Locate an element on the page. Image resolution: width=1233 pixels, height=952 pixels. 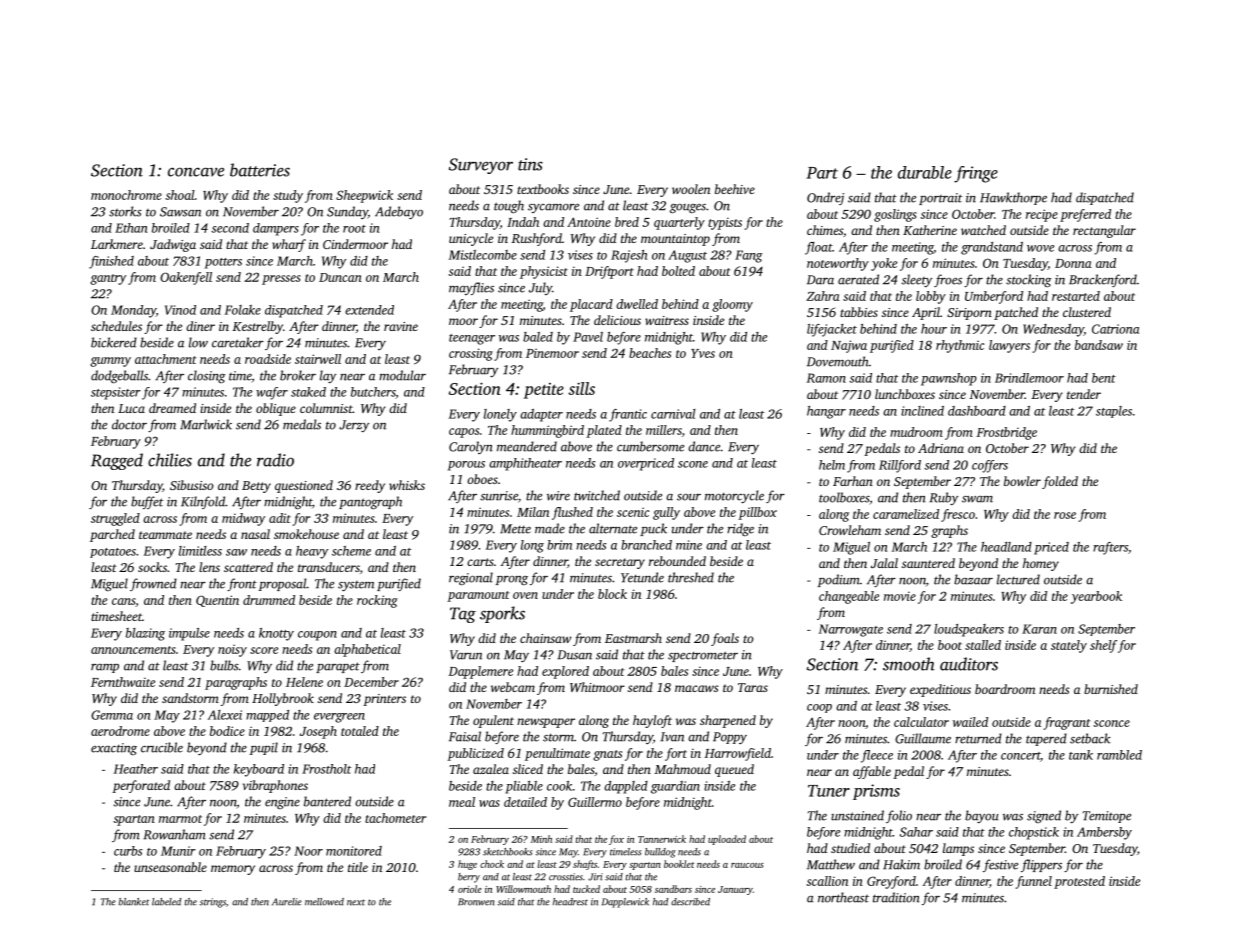
Catriona is located at coordinates (1115, 329).
